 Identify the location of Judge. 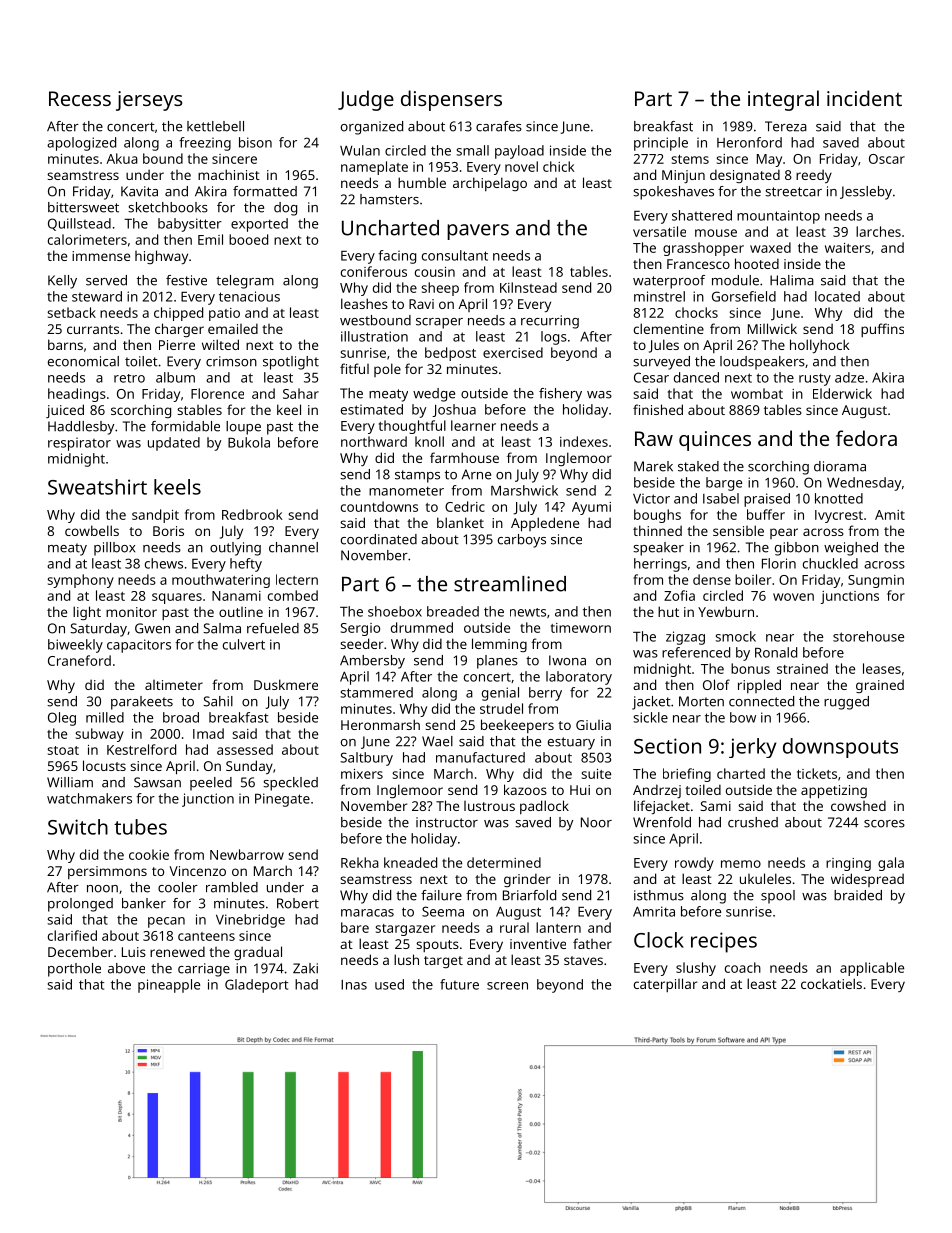
(366, 100).
